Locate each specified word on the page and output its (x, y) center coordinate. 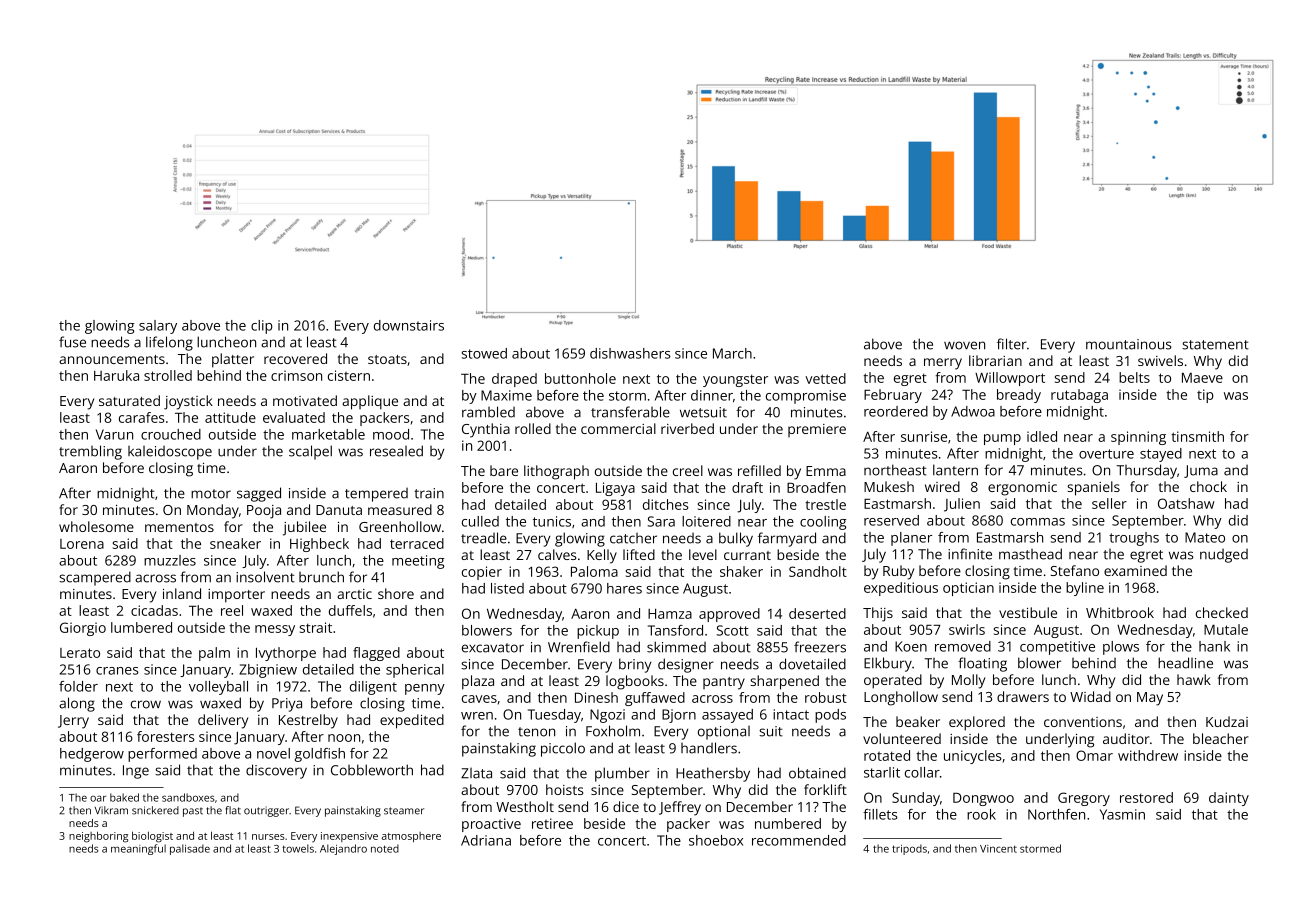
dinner (712, 395)
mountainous (1129, 344)
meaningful (138, 849)
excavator (493, 648)
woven (964, 345)
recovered (295, 358)
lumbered (141, 627)
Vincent (998, 849)
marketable (328, 434)
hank (1214, 646)
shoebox (716, 840)
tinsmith (1197, 436)
